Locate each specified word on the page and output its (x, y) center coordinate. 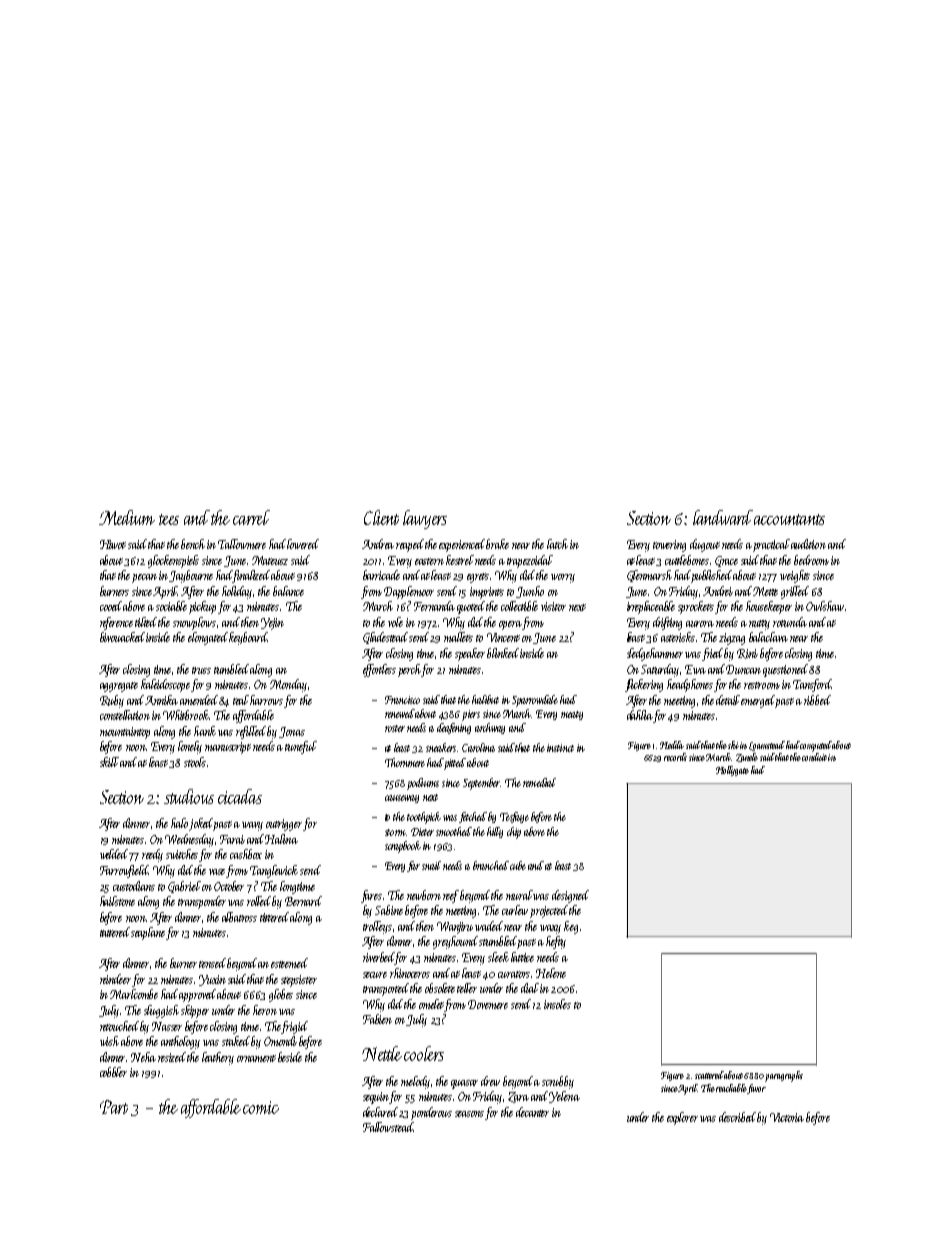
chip (514, 833)
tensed (212, 963)
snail (431, 865)
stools (195, 762)
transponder (202, 902)
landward (723, 517)
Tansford (812, 685)
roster (395, 728)
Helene (551, 973)
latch (557, 544)
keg (571, 927)
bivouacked (123, 637)
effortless (379, 670)
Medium (127, 517)
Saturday (660, 670)
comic (261, 1107)
